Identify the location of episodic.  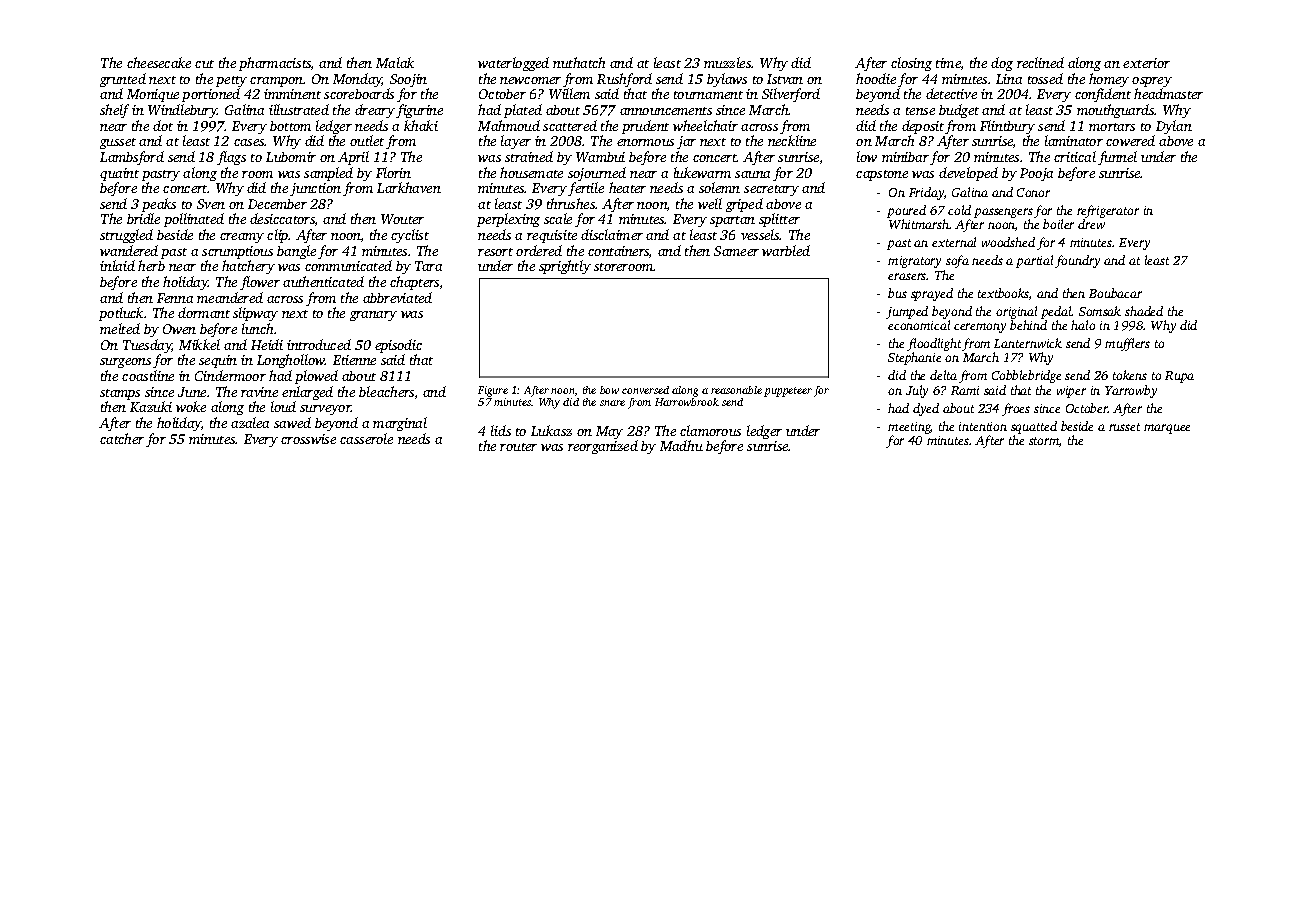
(398, 346).
